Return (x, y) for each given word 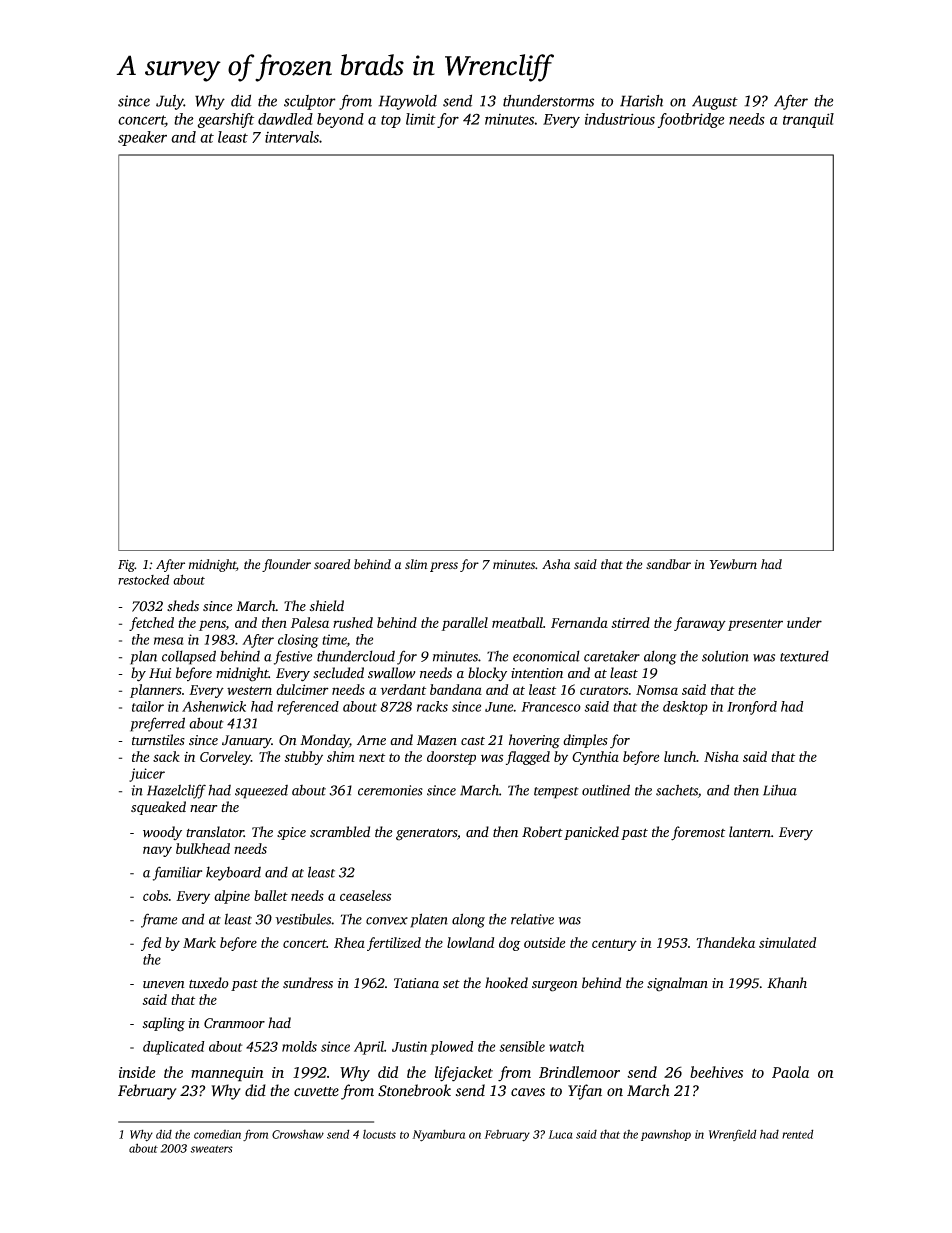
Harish (641, 101)
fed (151, 944)
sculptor (310, 102)
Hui (160, 673)
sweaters (211, 1149)
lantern (750, 832)
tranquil (808, 120)
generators (426, 834)
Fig (126, 566)
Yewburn (733, 564)
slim (416, 564)
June (499, 707)
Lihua (780, 790)
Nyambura (438, 1135)
